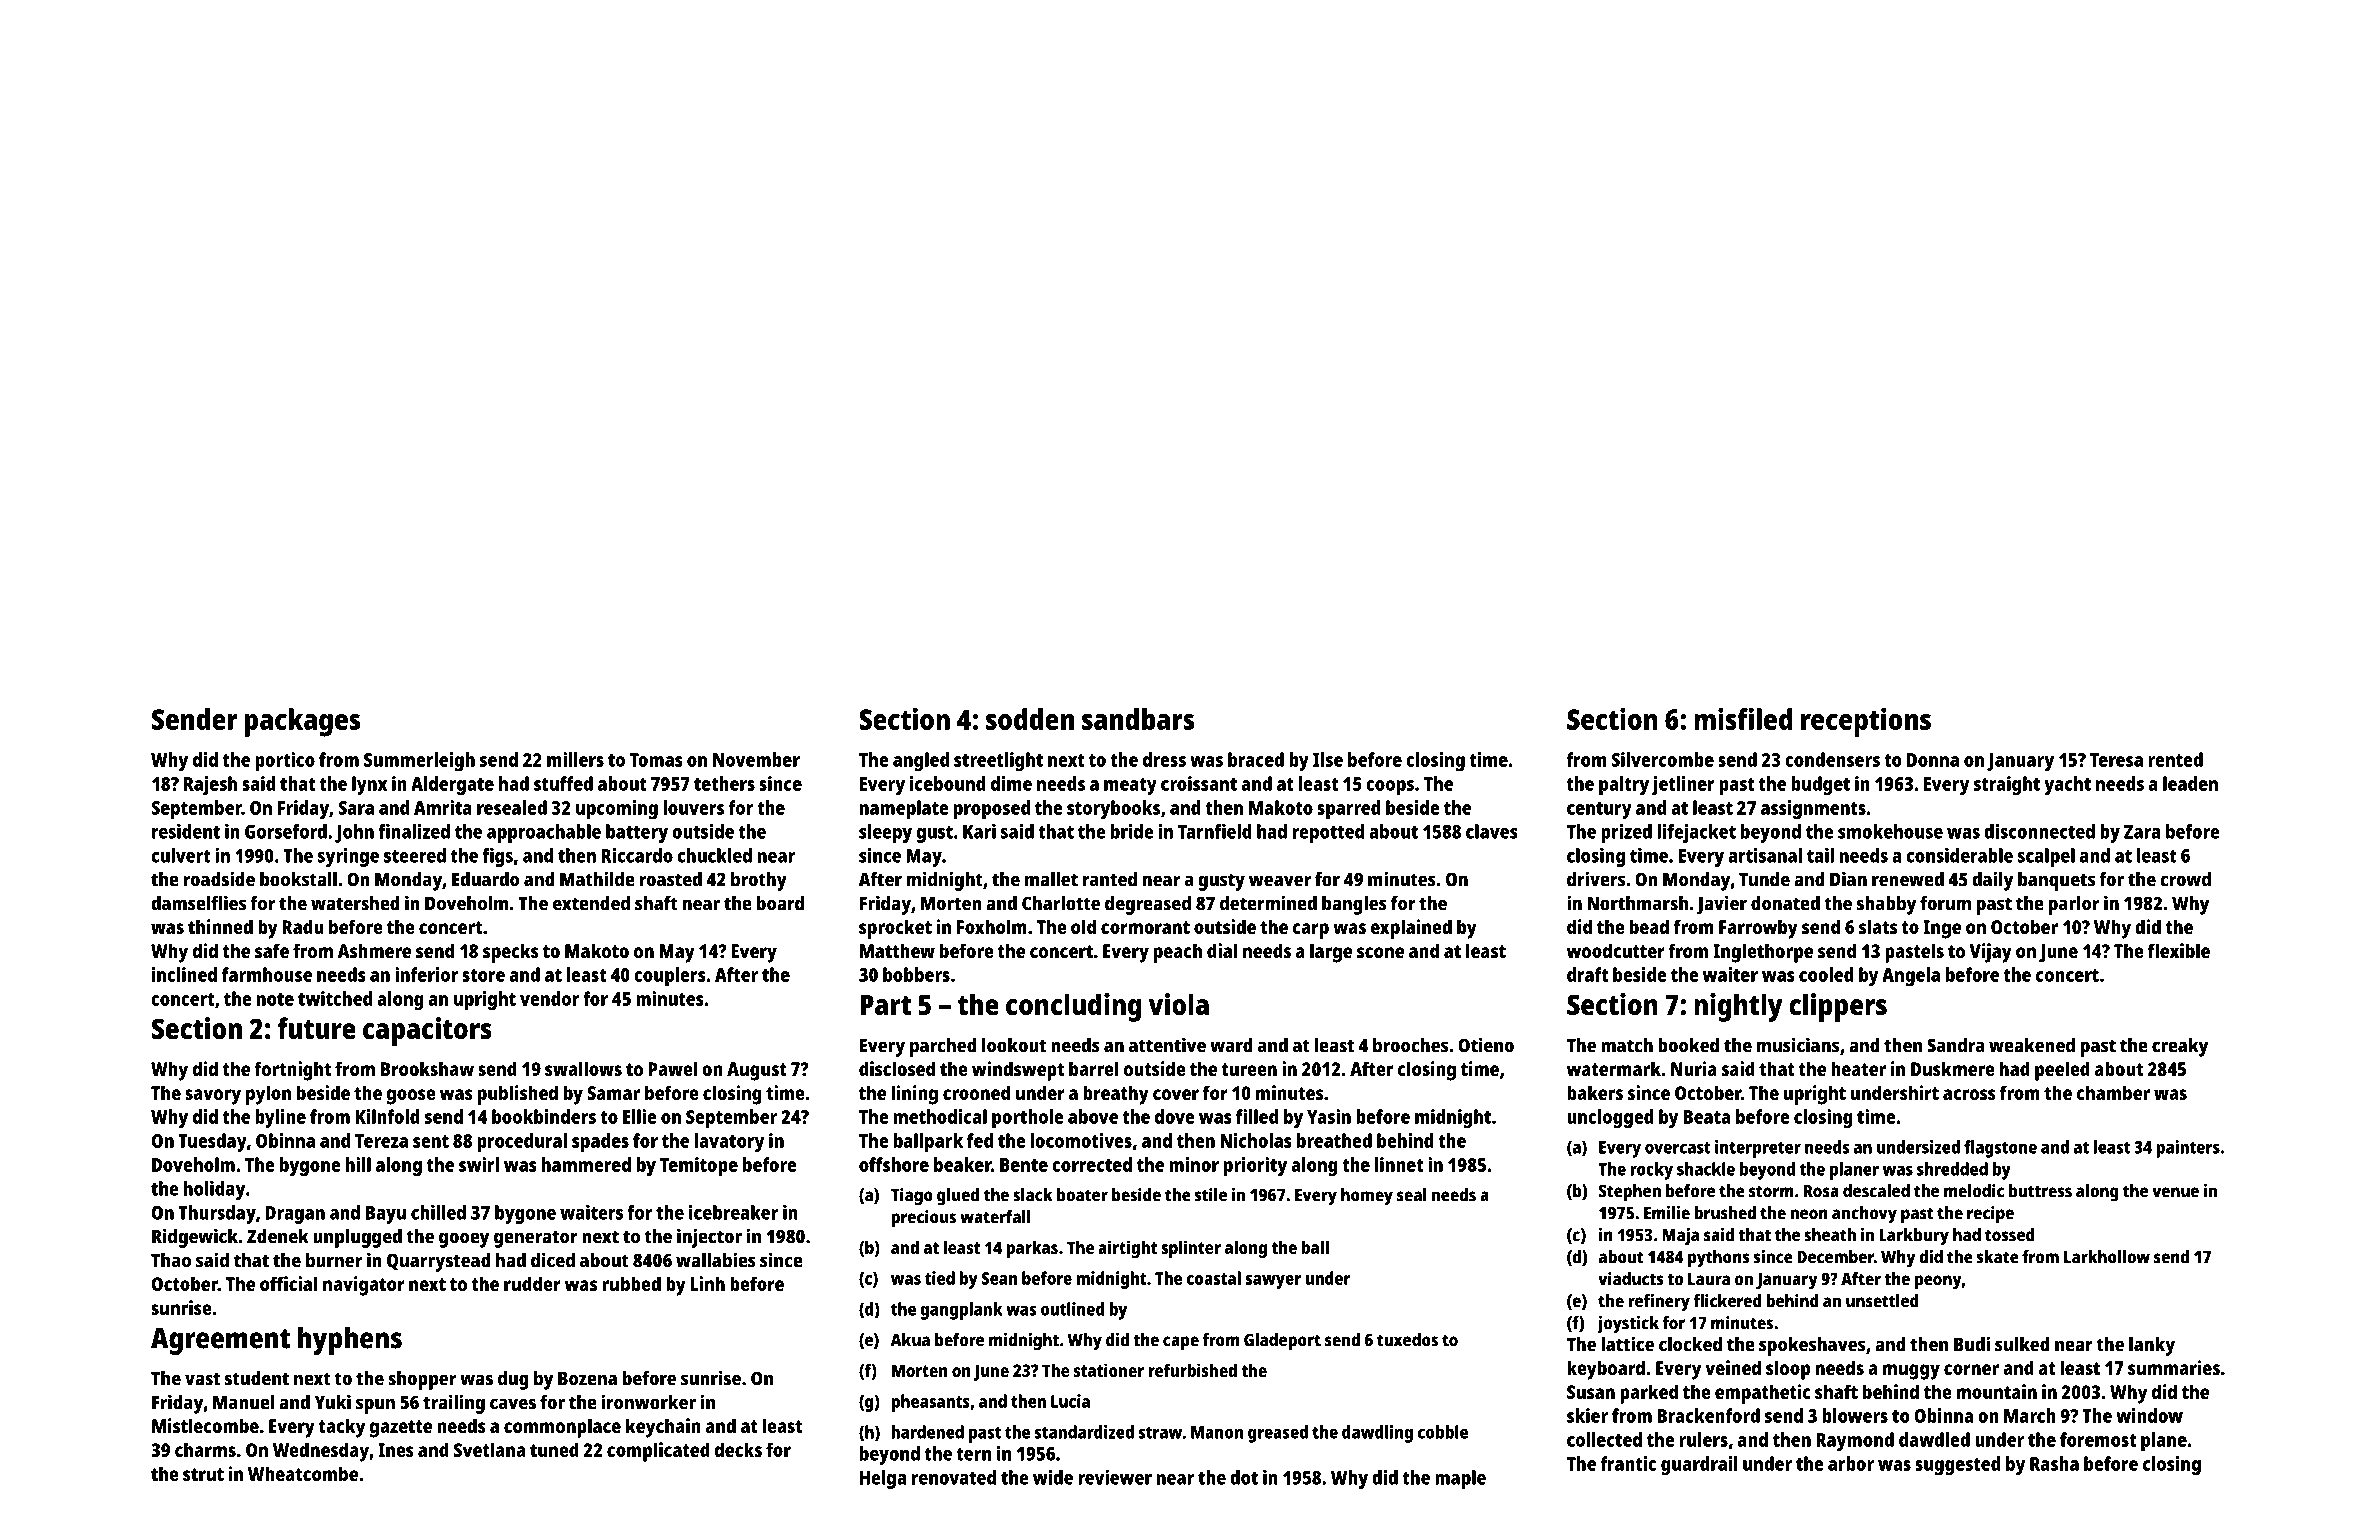 The height and width of the document is (1540, 2380). What do you see at coordinates (1051, 879) in the document?
I see `mallet` at bounding box center [1051, 879].
